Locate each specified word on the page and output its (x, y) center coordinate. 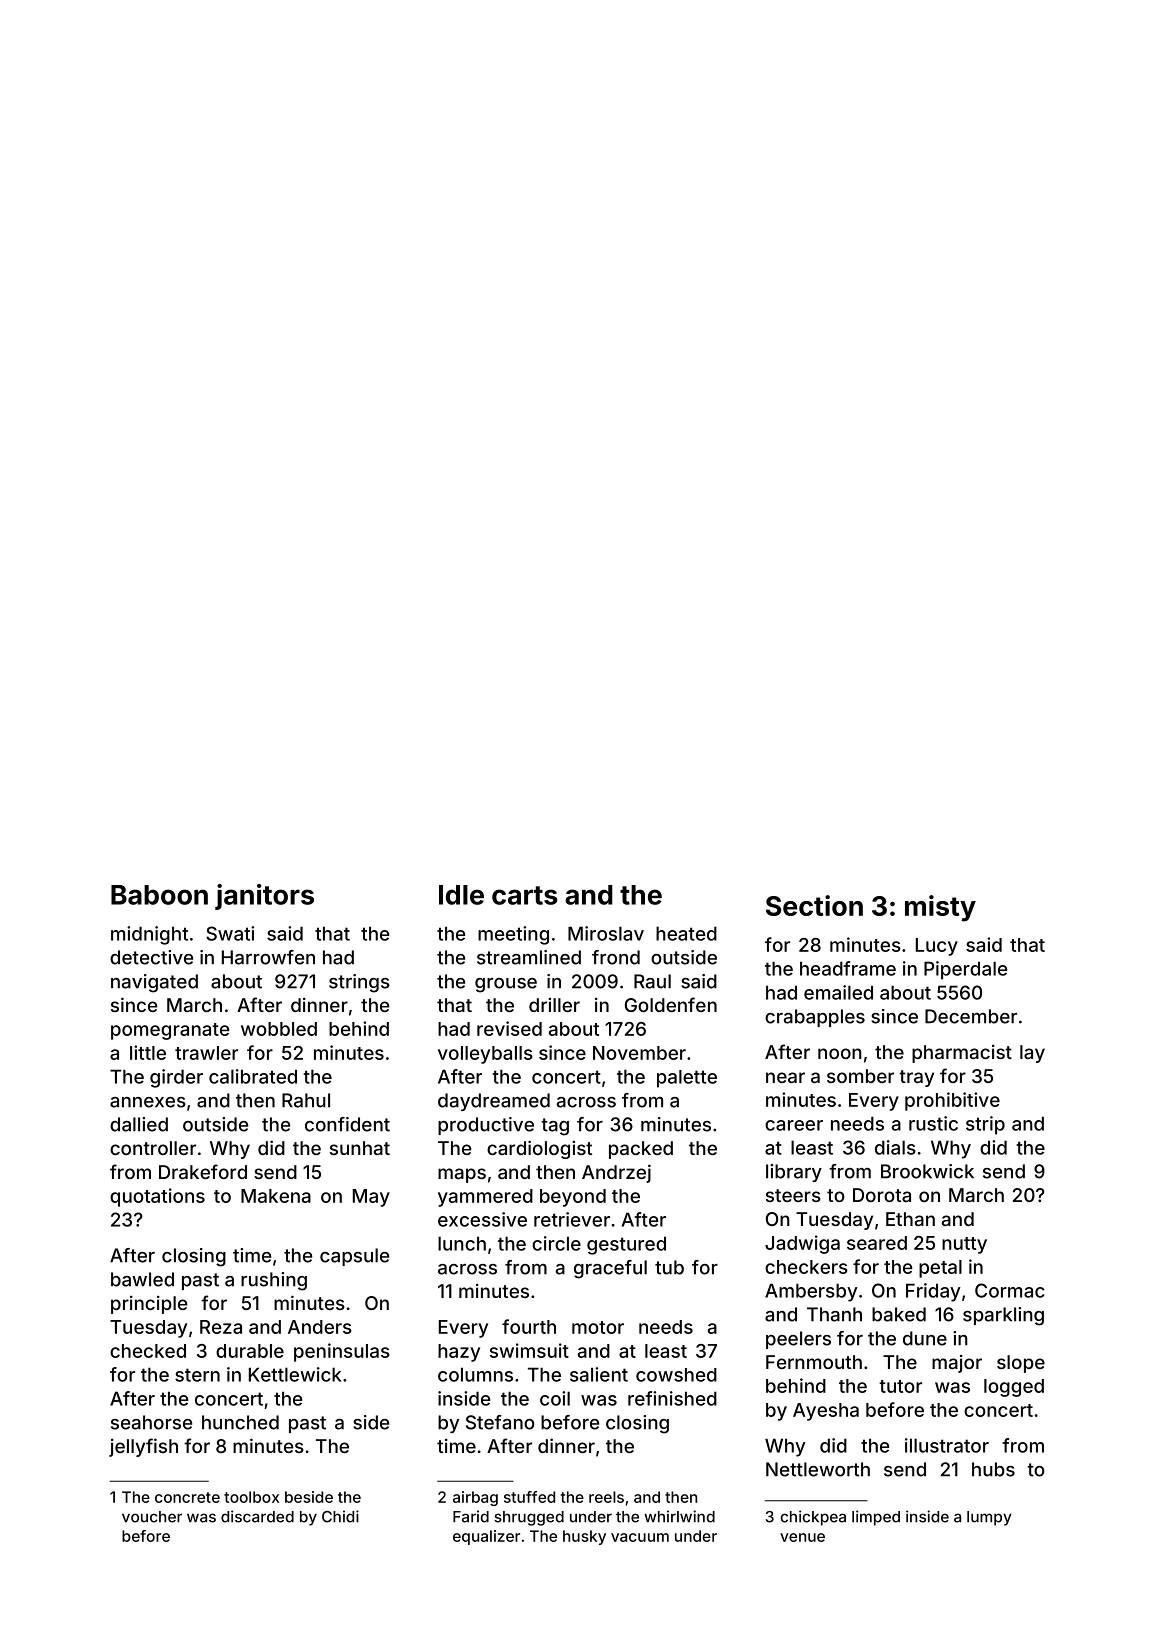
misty (940, 908)
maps (462, 1175)
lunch (462, 1243)
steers (793, 1195)
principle (149, 1305)
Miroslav (606, 933)
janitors (264, 897)
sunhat (360, 1148)
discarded (257, 1516)
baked (899, 1314)
